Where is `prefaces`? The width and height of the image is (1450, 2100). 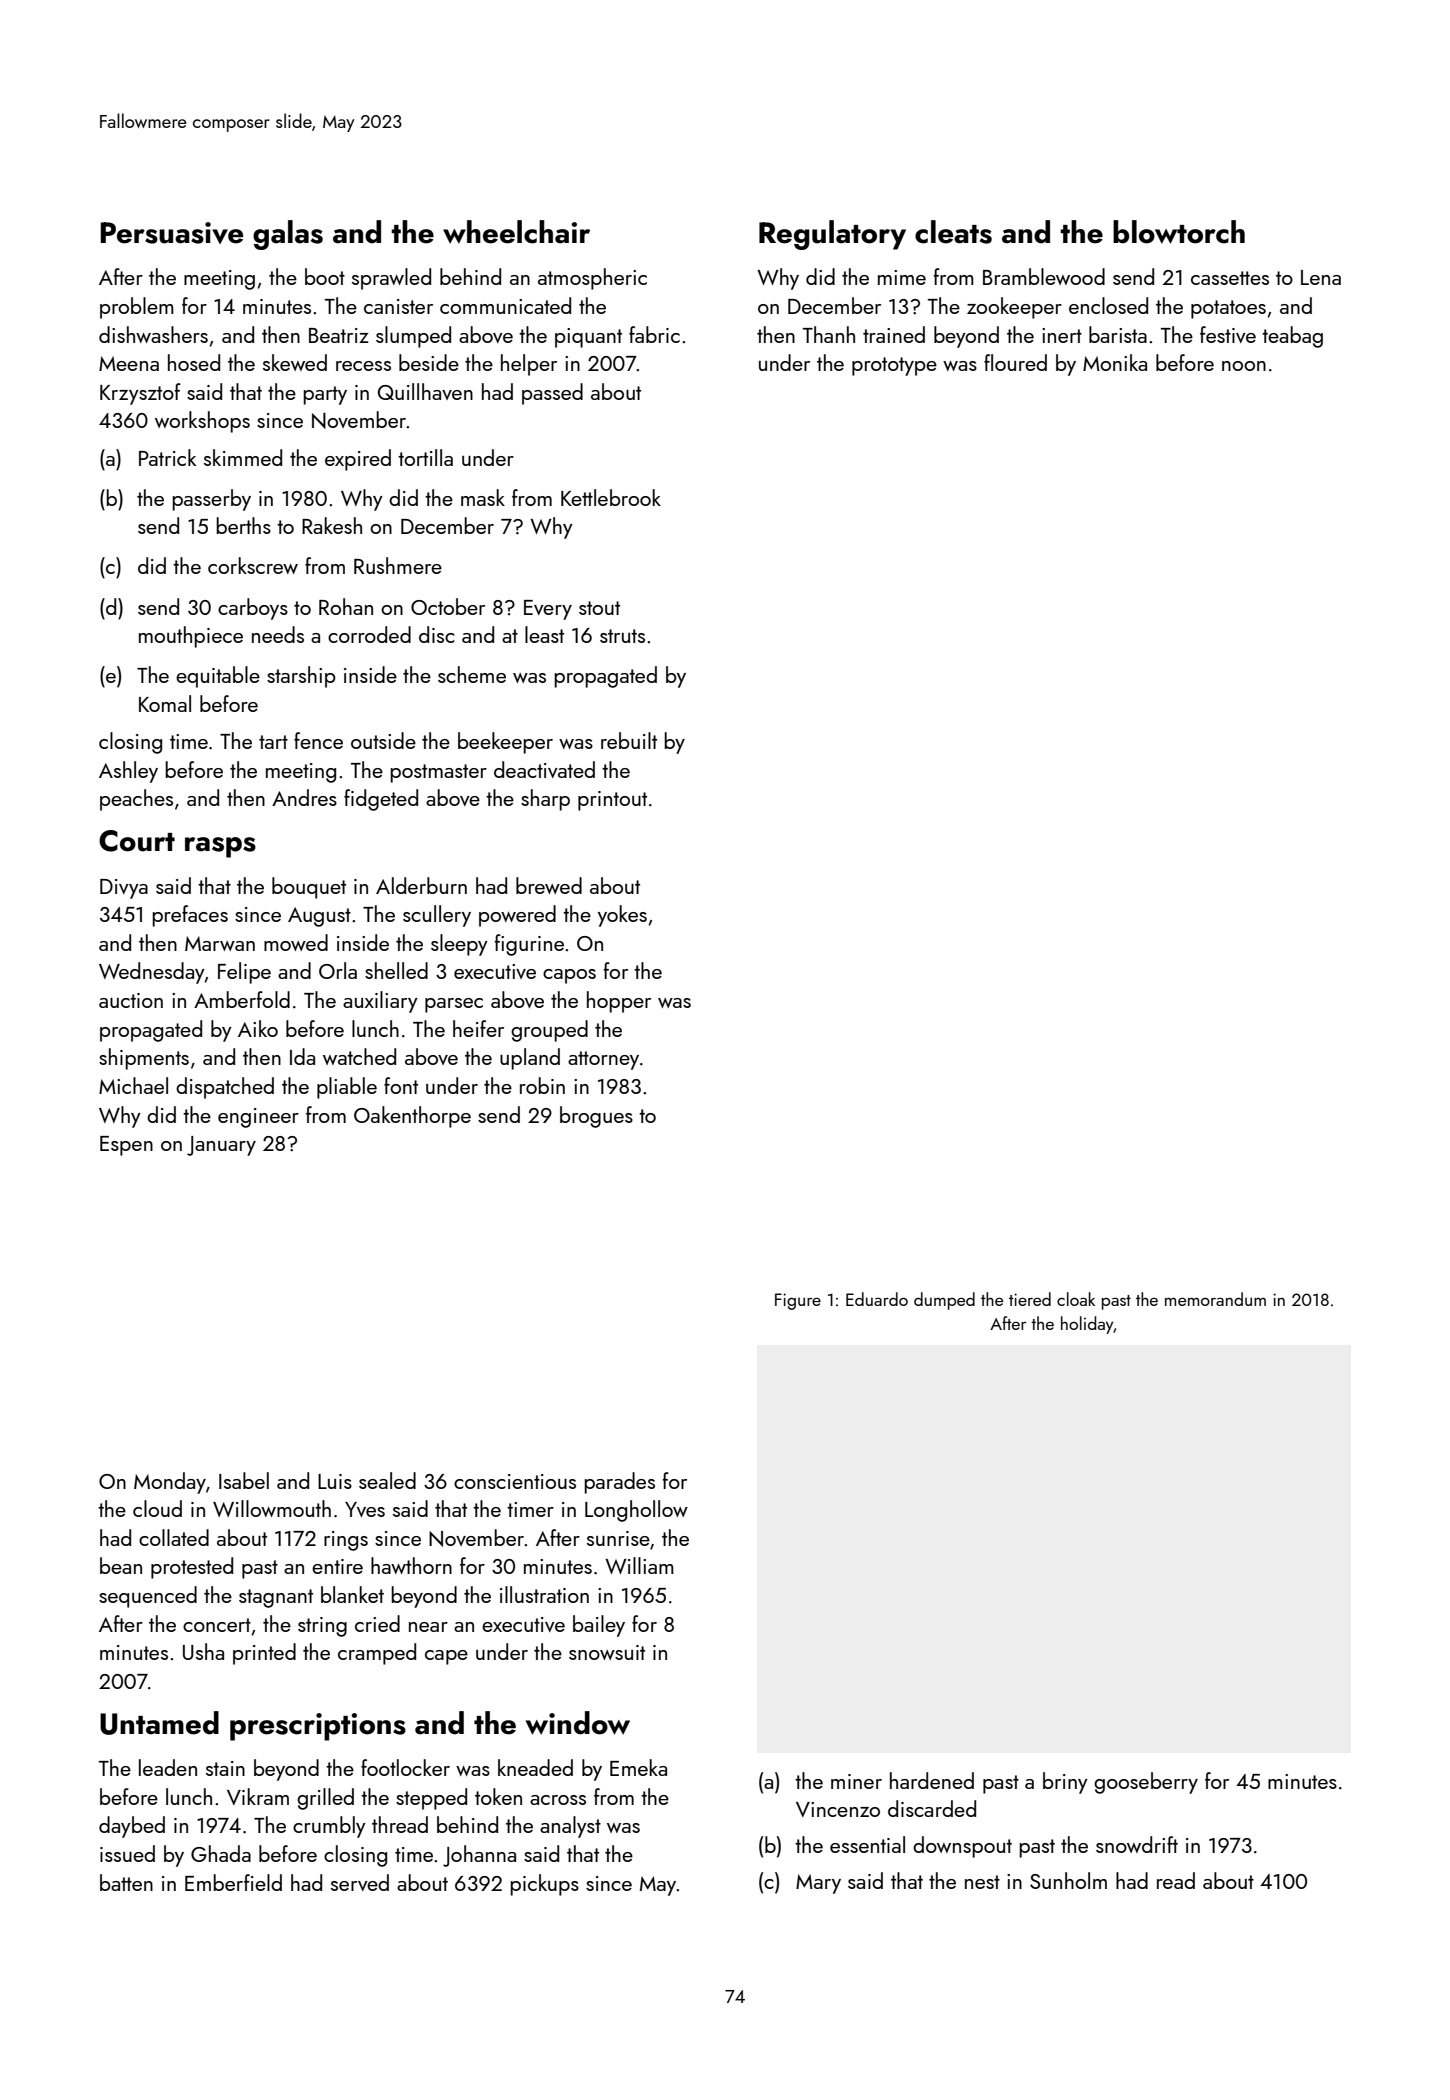 prefaces is located at coordinates (190, 916).
